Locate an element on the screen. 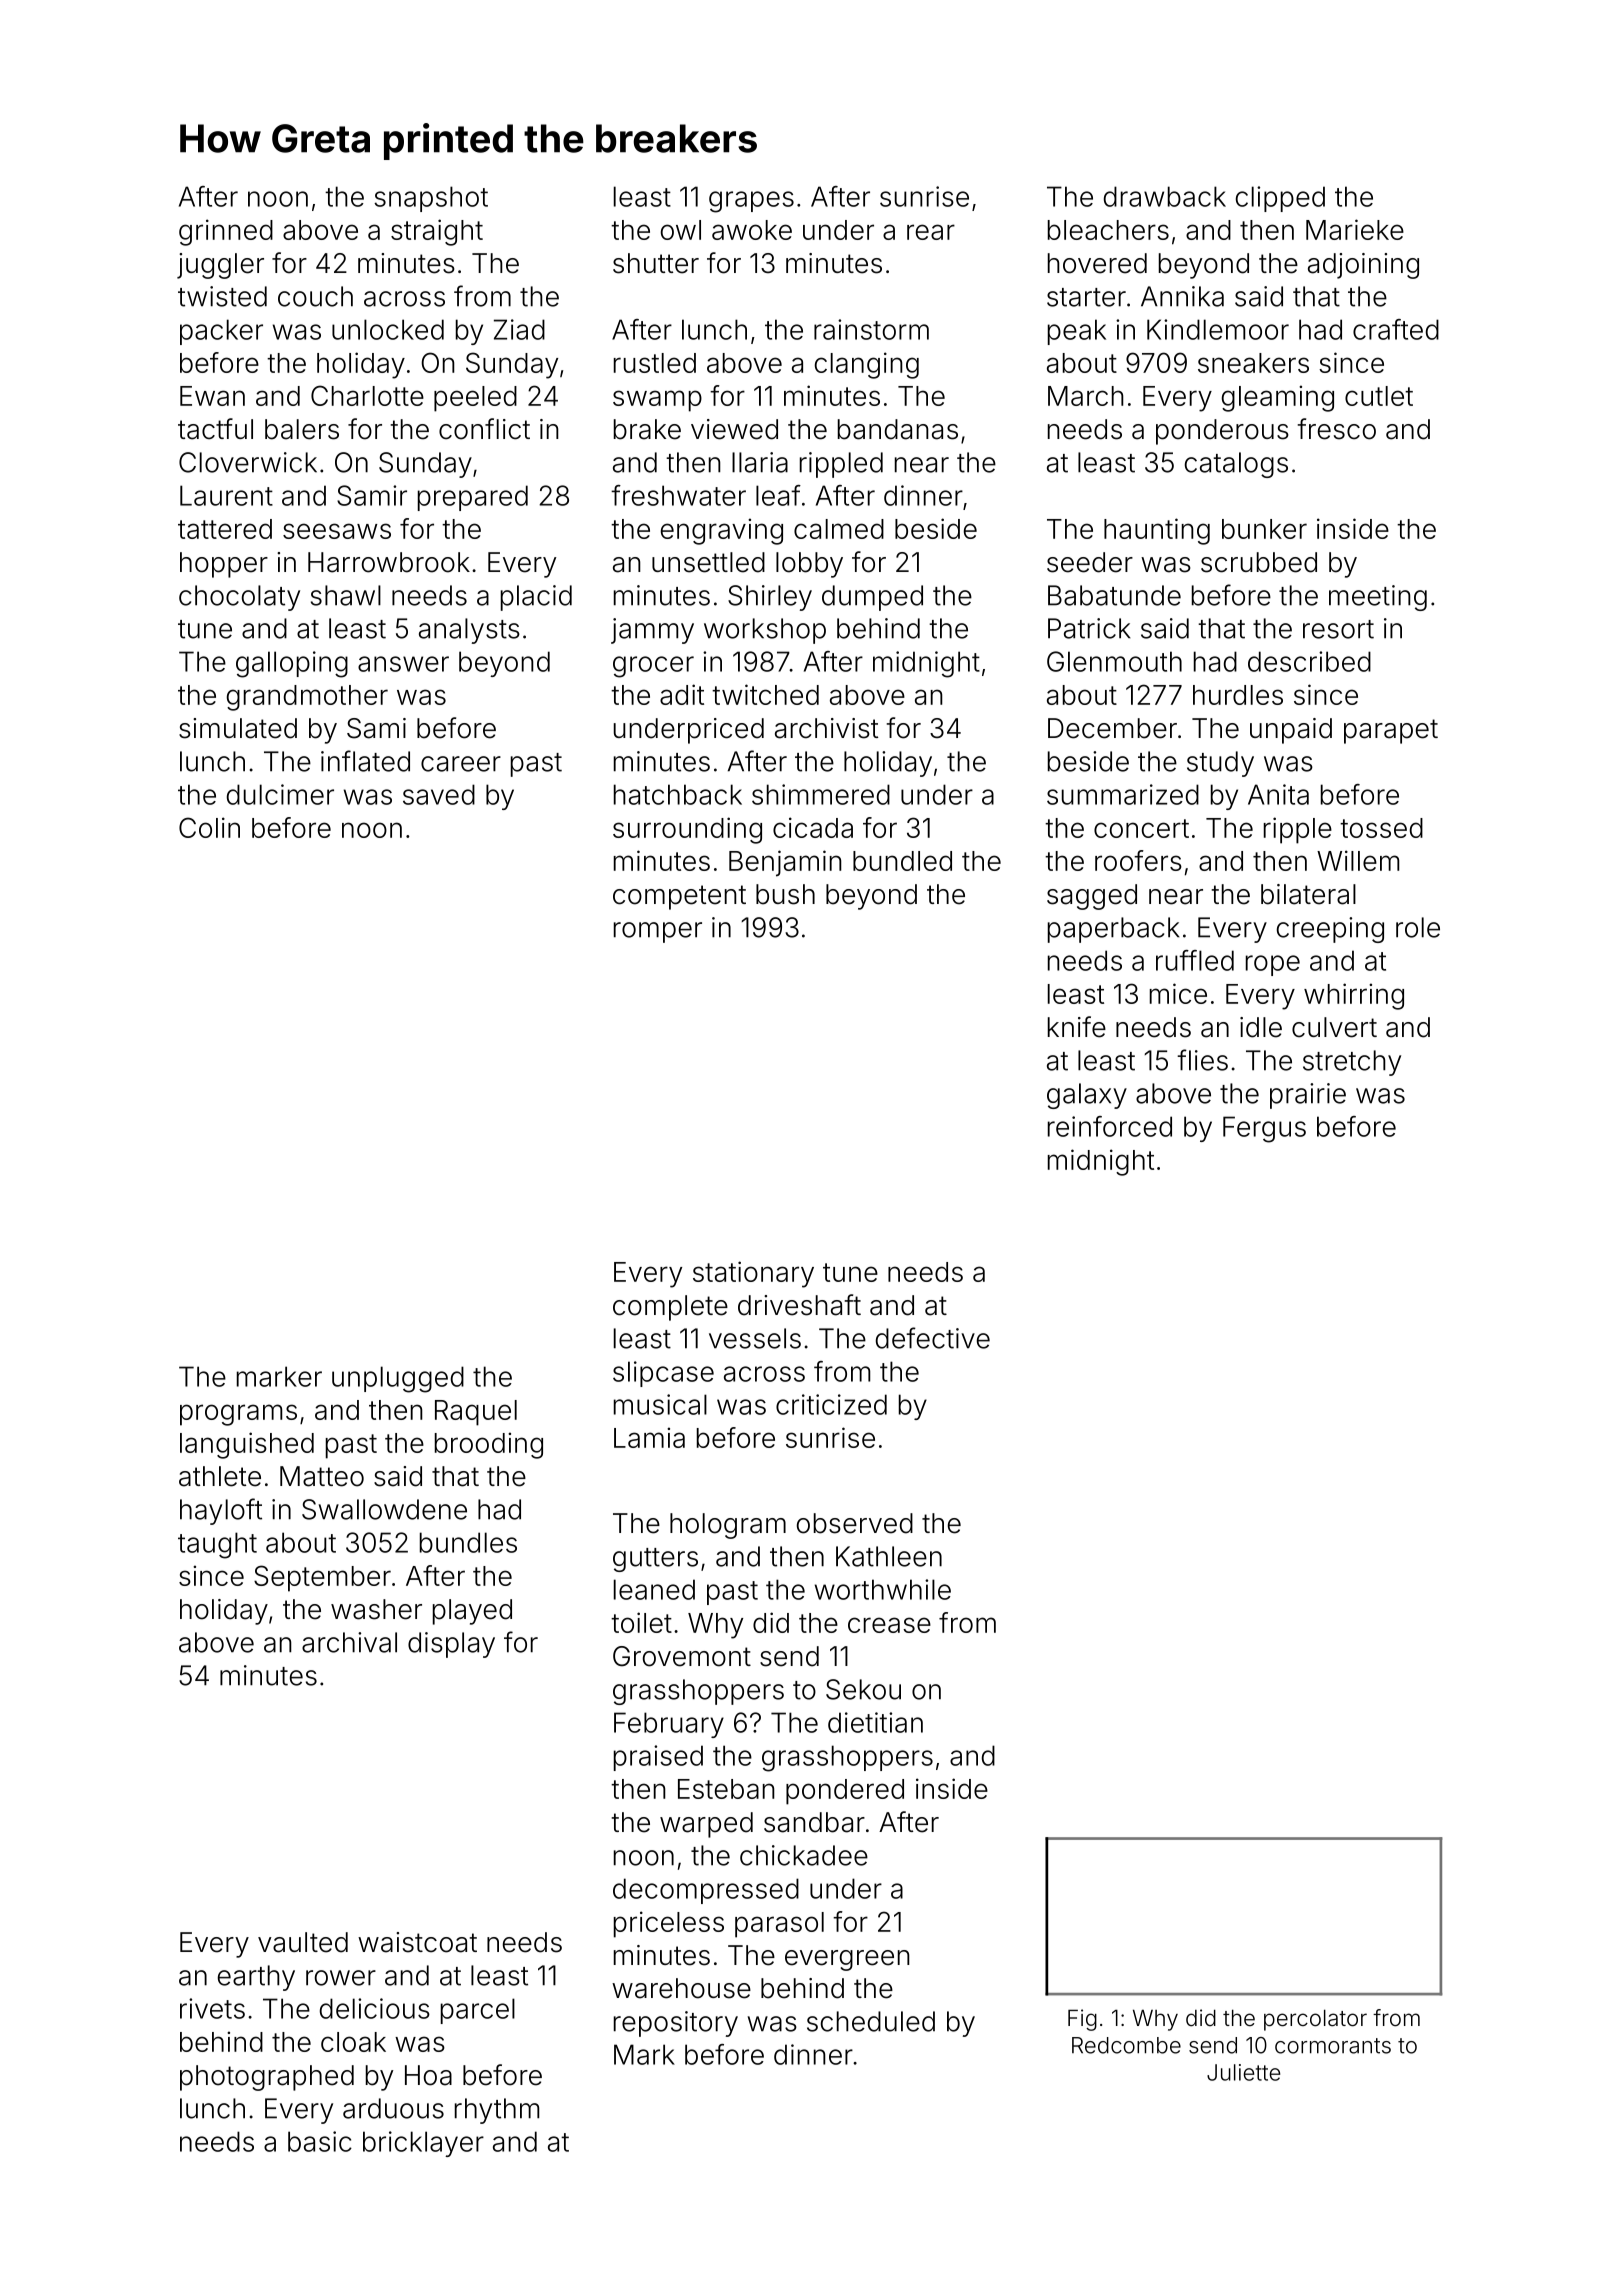  played is located at coordinates (472, 1612).
